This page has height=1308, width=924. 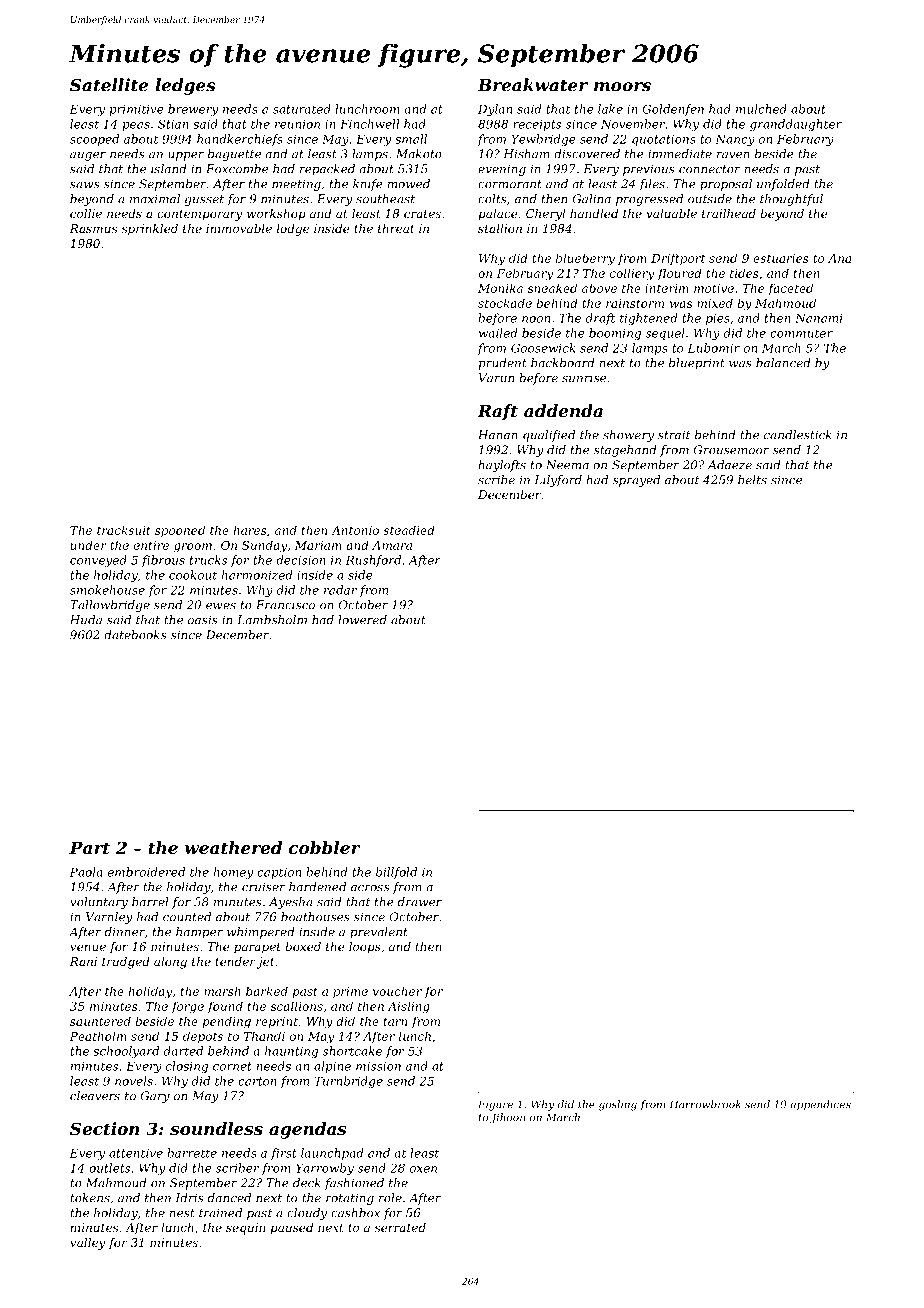 I want to click on evening, so click(x=502, y=170).
